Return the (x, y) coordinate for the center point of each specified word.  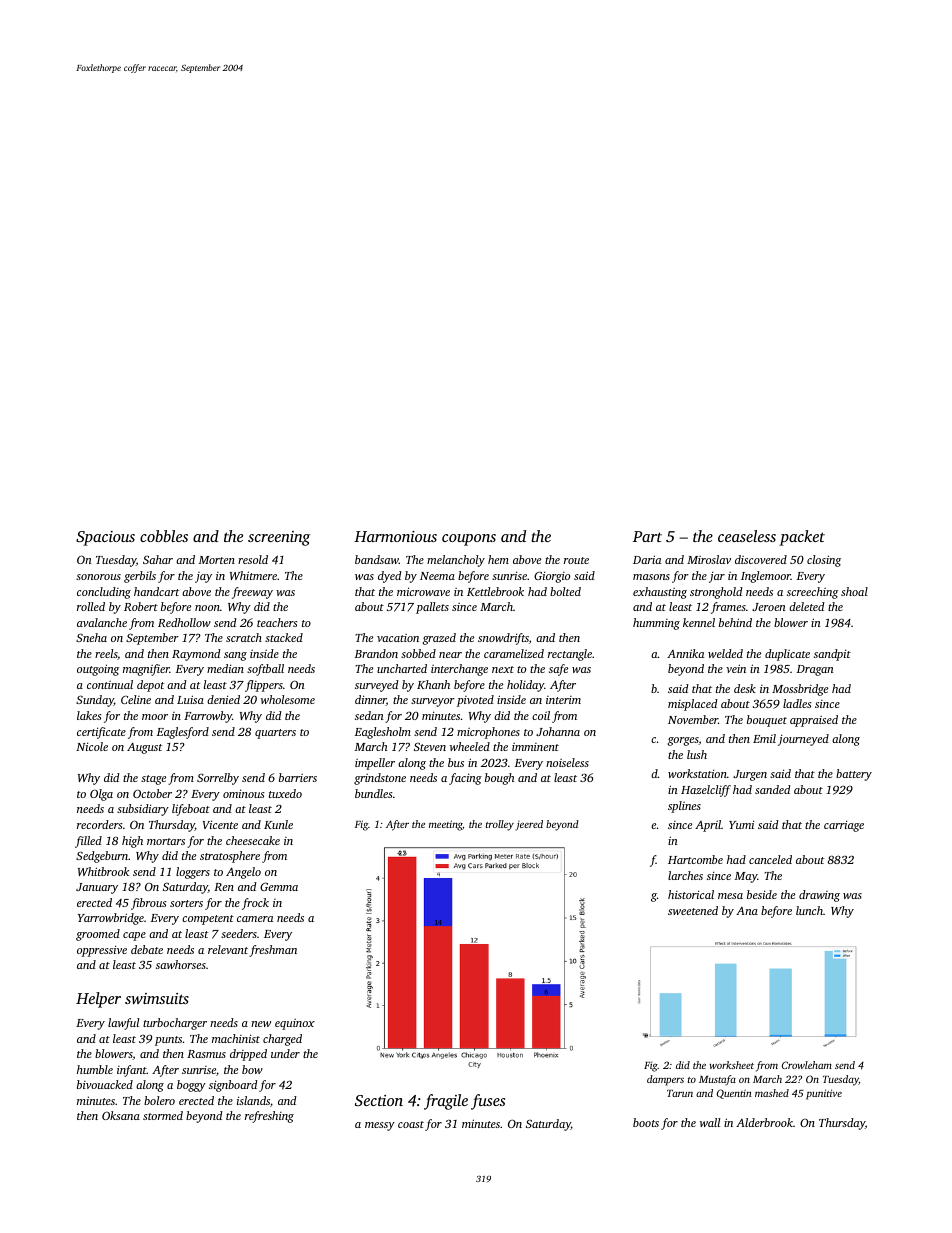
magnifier (146, 670)
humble (95, 1069)
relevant (228, 949)
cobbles (164, 536)
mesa (730, 896)
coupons (469, 540)
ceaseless (747, 536)
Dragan (815, 670)
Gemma (279, 886)
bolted (565, 591)
